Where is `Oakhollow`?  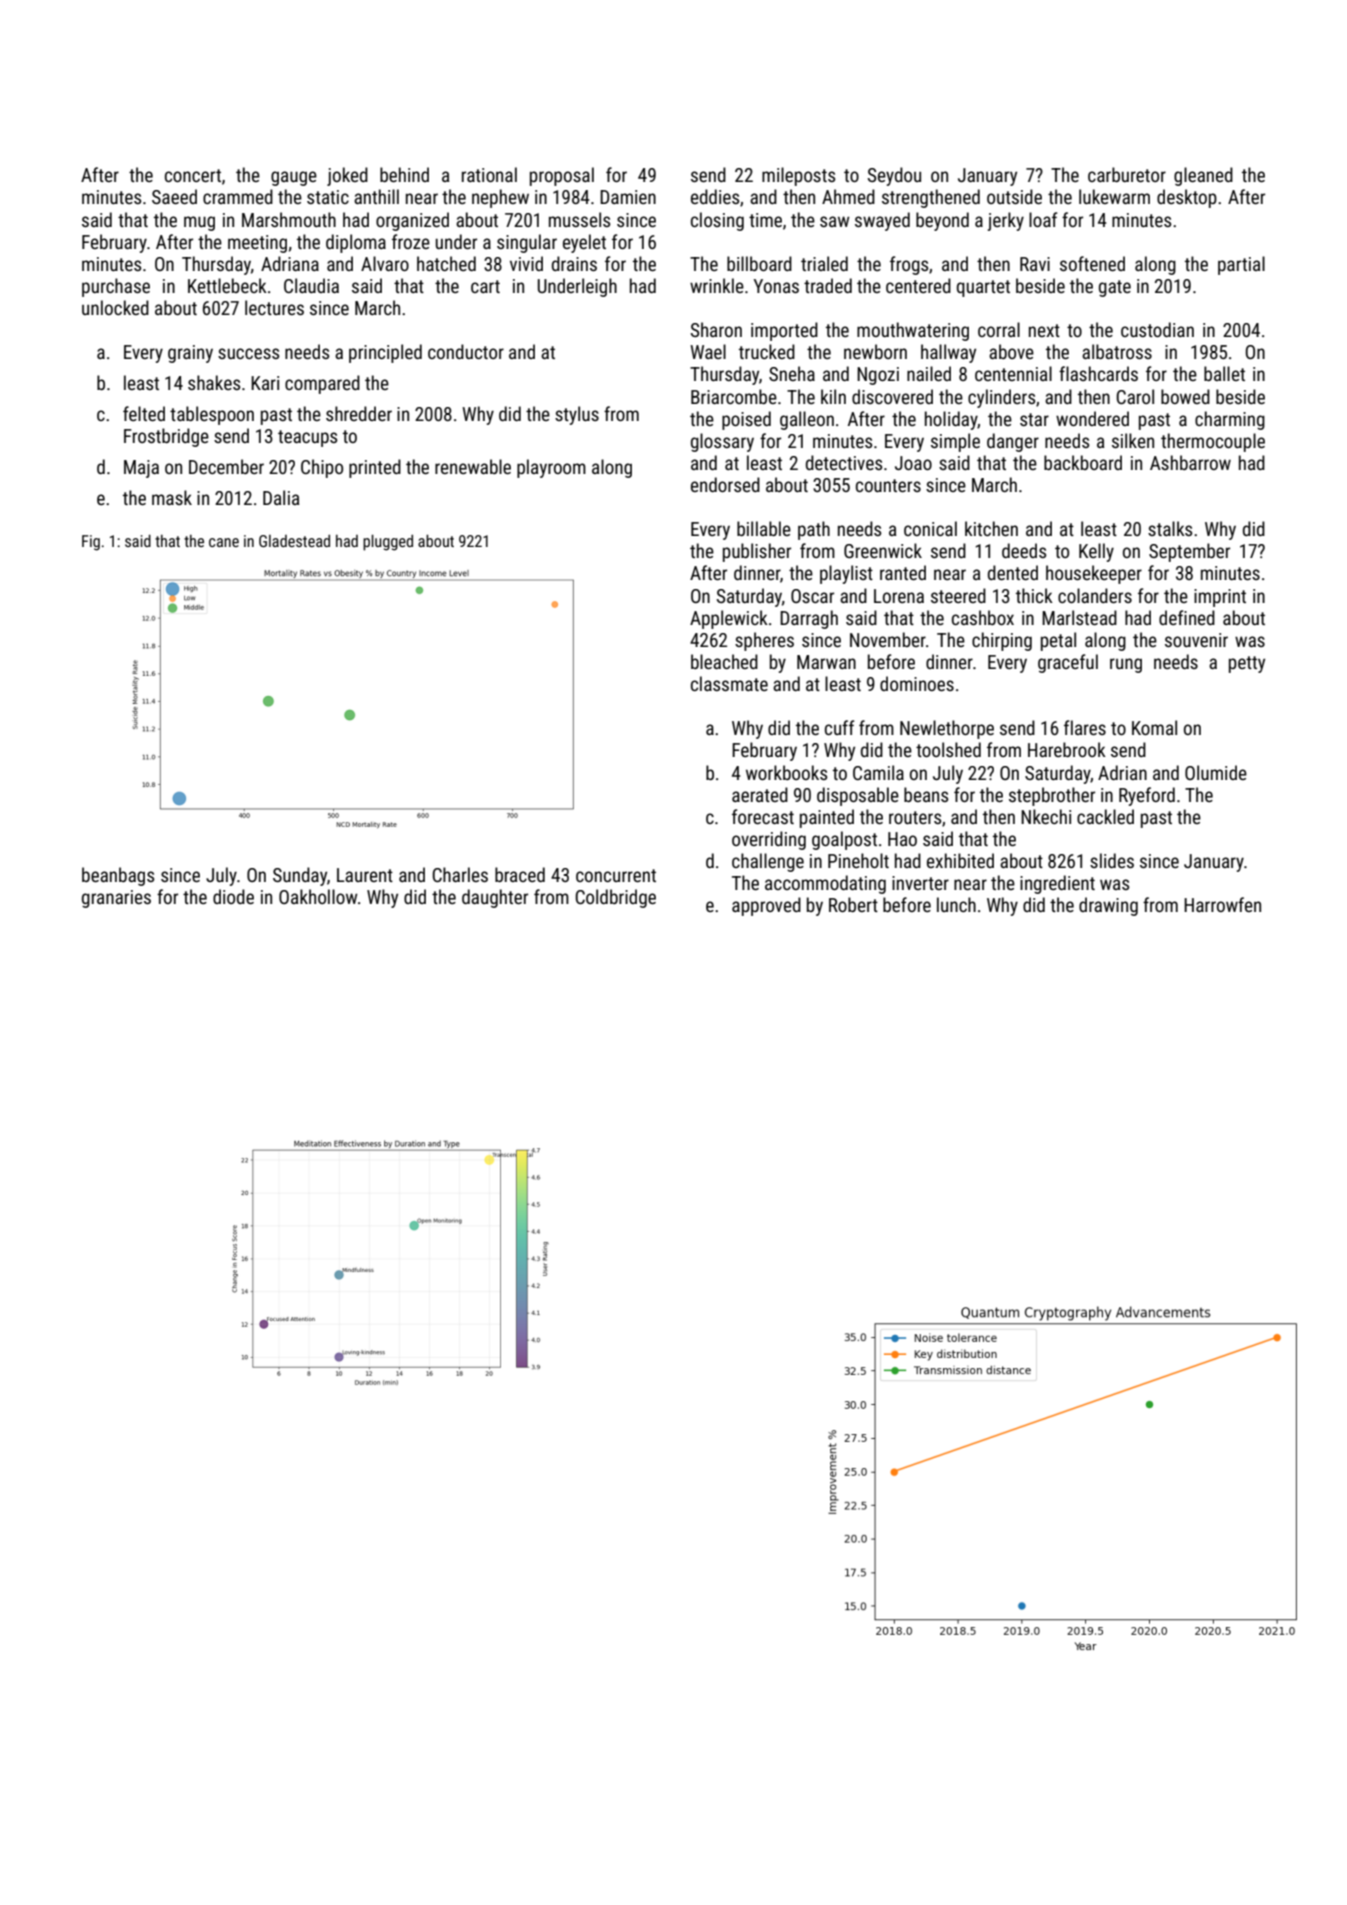 Oakhollow is located at coordinates (318, 896).
